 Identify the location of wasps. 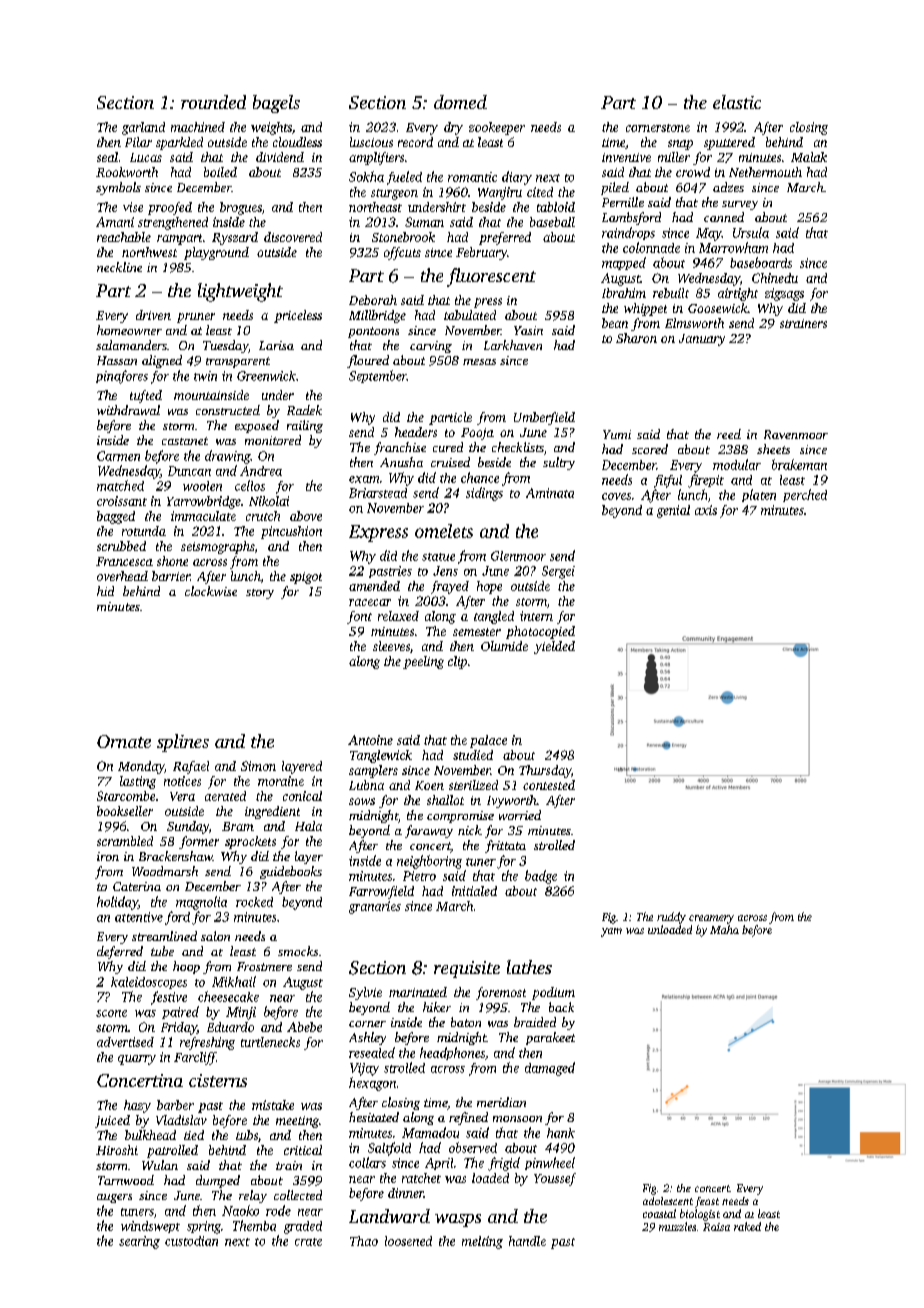
(458, 1220).
